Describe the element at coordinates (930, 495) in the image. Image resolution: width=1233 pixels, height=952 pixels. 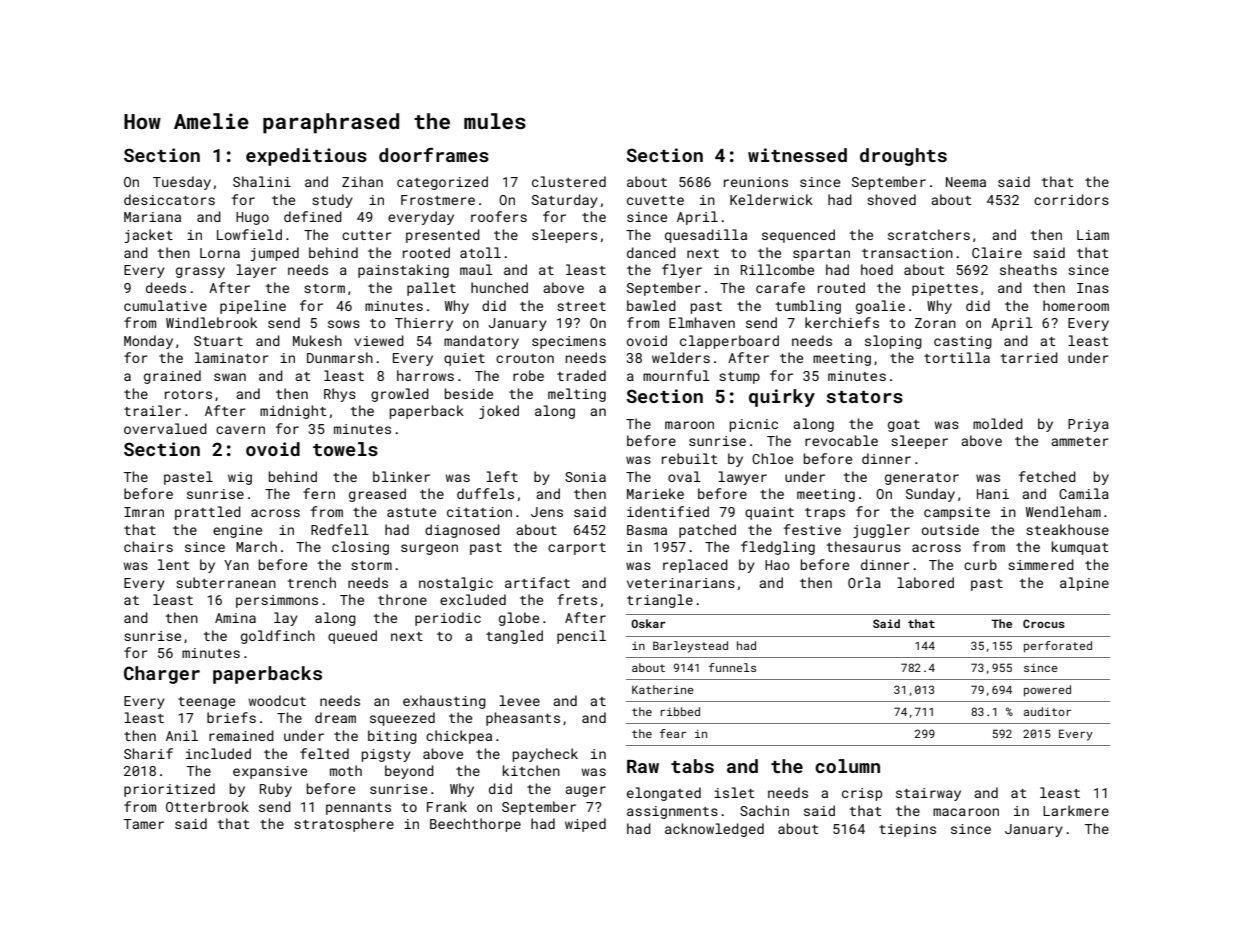
I see `Sunday` at that location.
